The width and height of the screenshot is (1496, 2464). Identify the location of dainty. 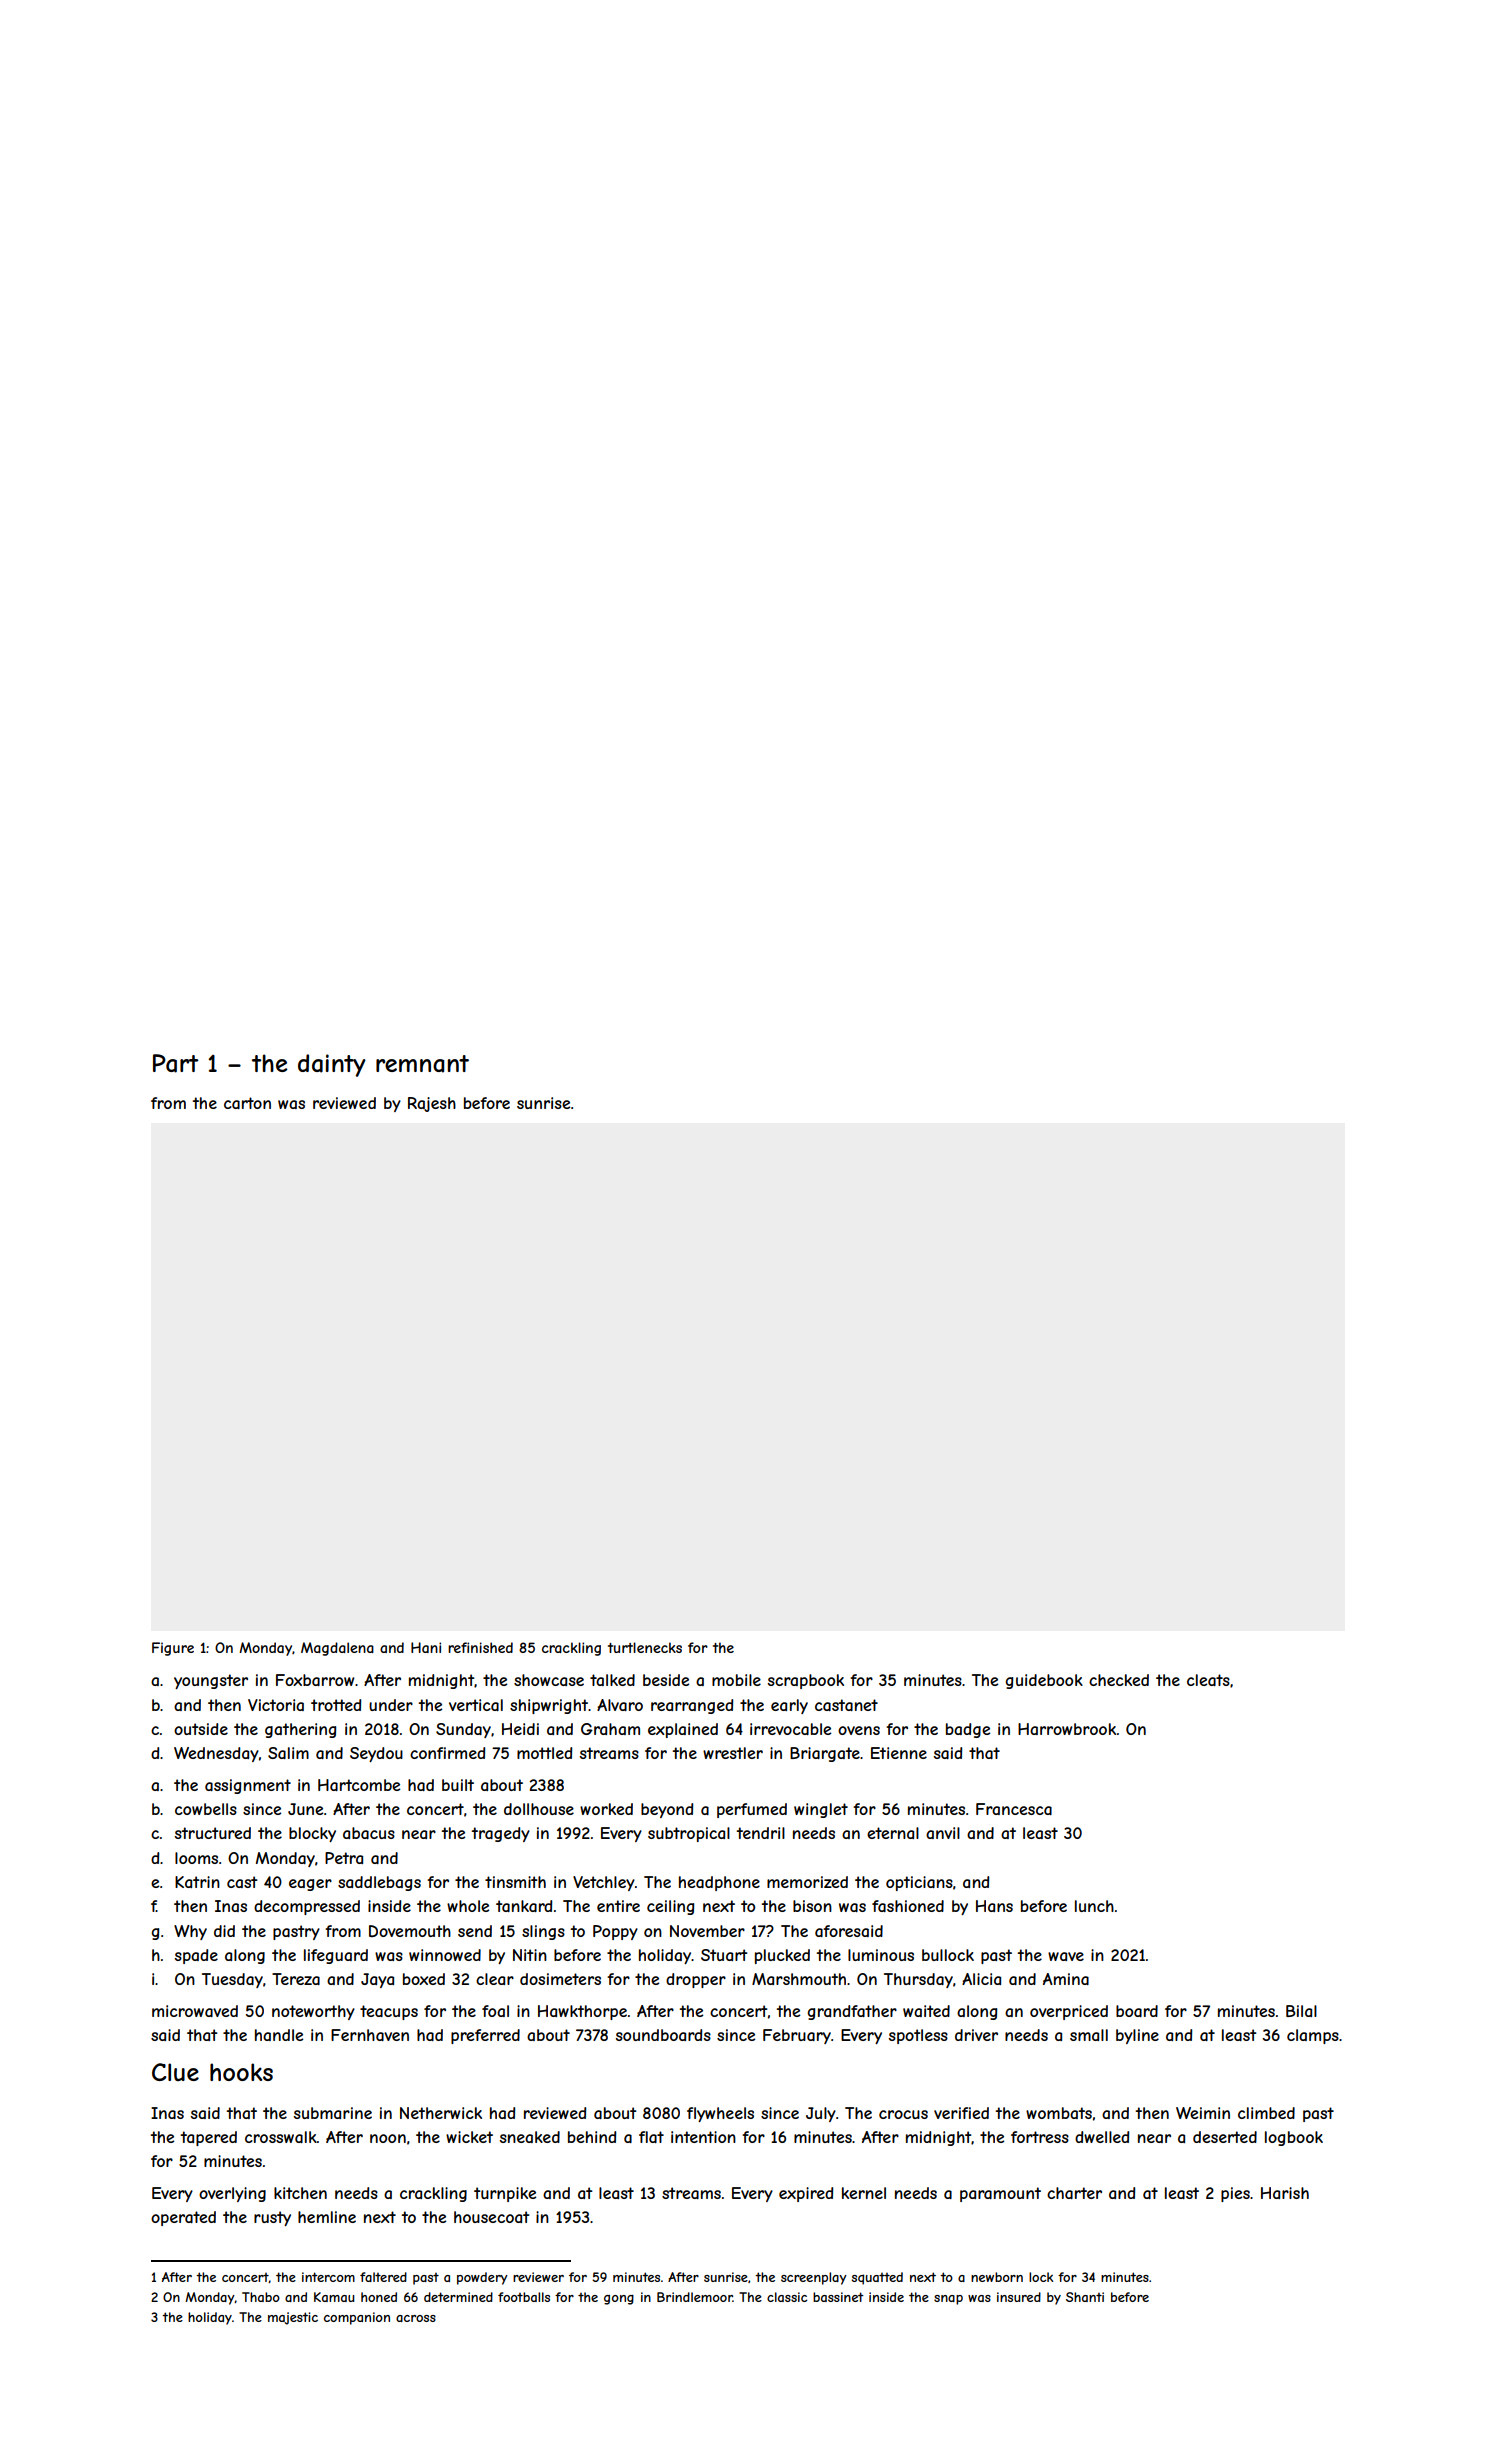
(332, 1065).
